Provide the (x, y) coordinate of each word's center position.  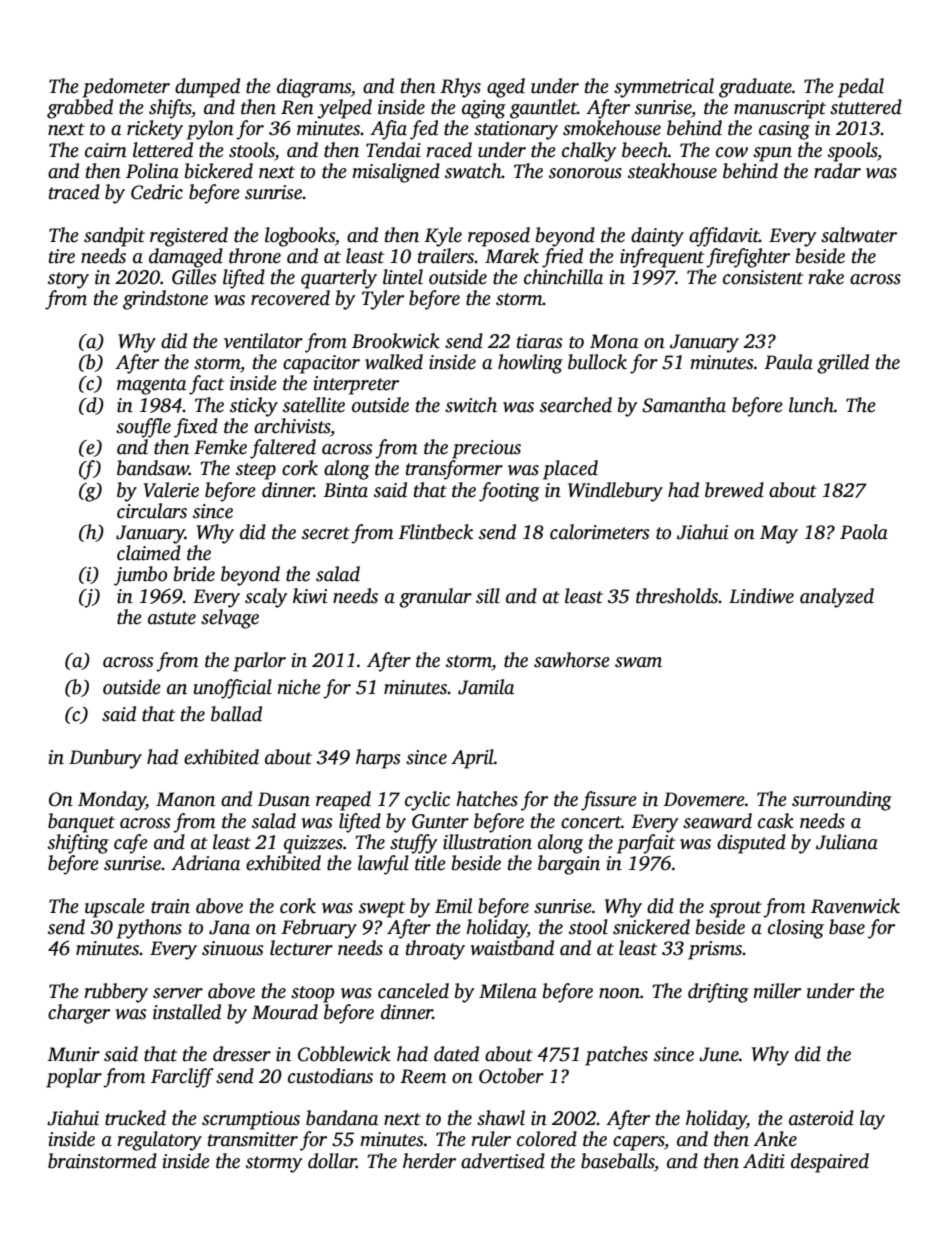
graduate (755, 88)
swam (638, 662)
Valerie (171, 490)
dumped (207, 88)
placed (570, 470)
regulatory (159, 1141)
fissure (609, 801)
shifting (78, 844)
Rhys (460, 88)
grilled (843, 364)
